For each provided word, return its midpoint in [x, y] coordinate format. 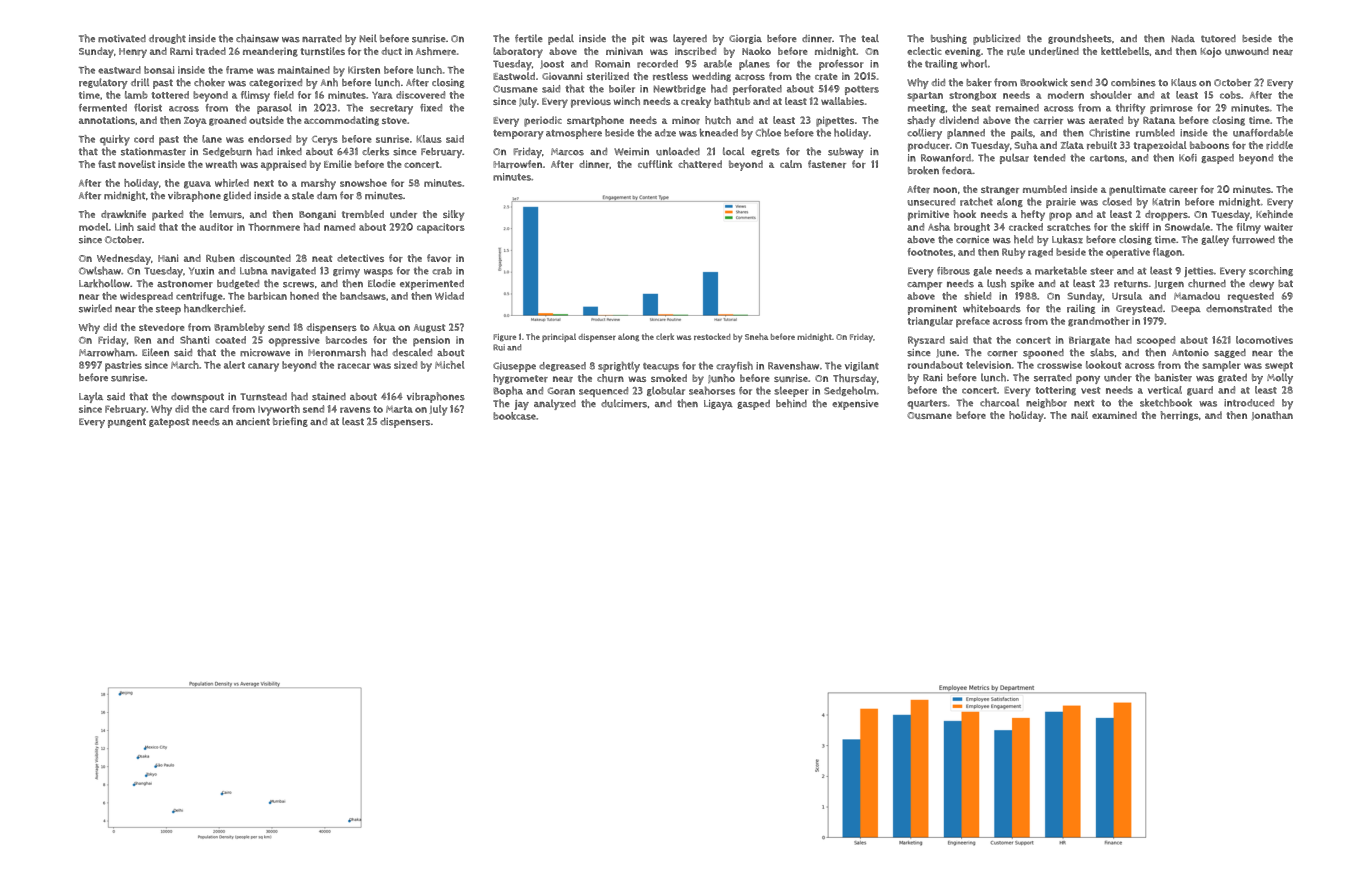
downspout [197, 397]
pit [638, 40]
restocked [712, 336]
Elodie [381, 283]
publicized [996, 39]
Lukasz [1067, 239]
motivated [122, 39]
